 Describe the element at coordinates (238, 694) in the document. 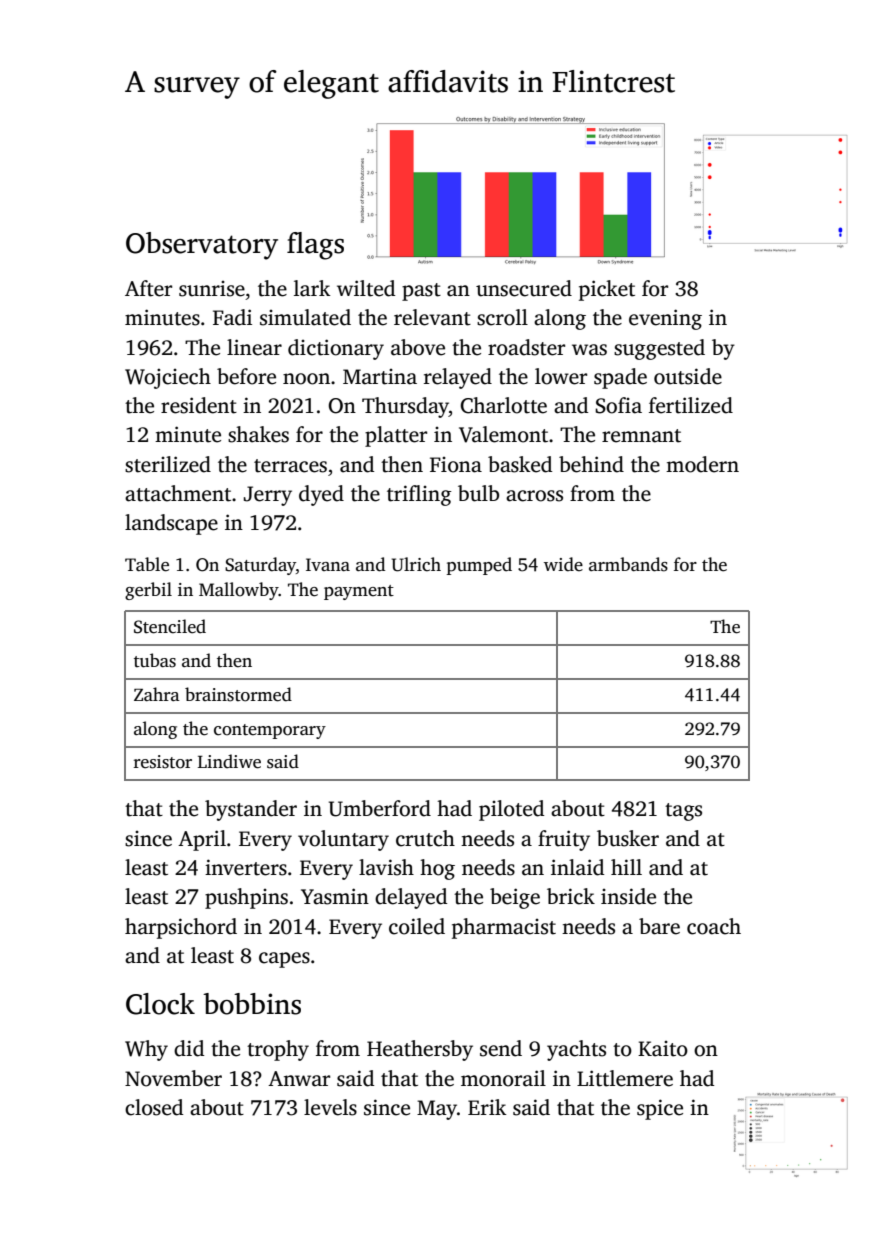

I see `brainstormed` at that location.
